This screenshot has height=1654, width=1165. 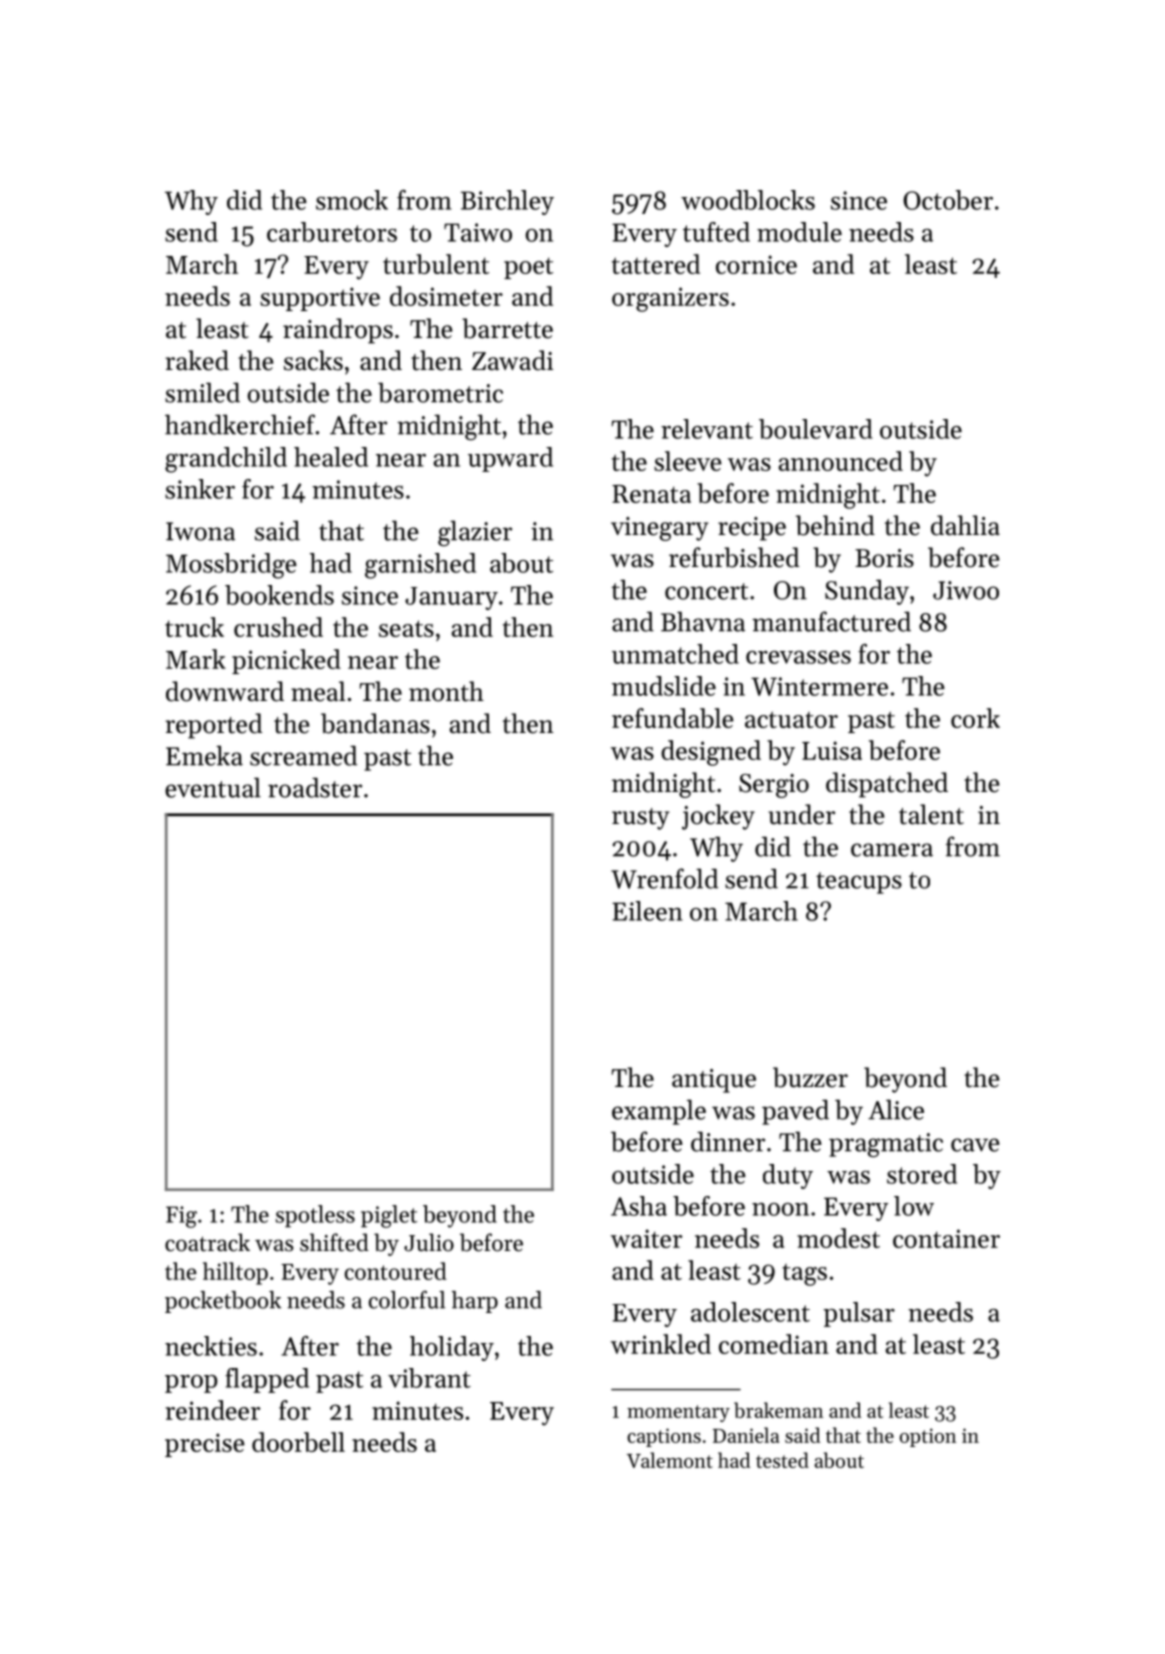 What do you see at coordinates (440, 392) in the screenshot?
I see `barometric` at bounding box center [440, 392].
